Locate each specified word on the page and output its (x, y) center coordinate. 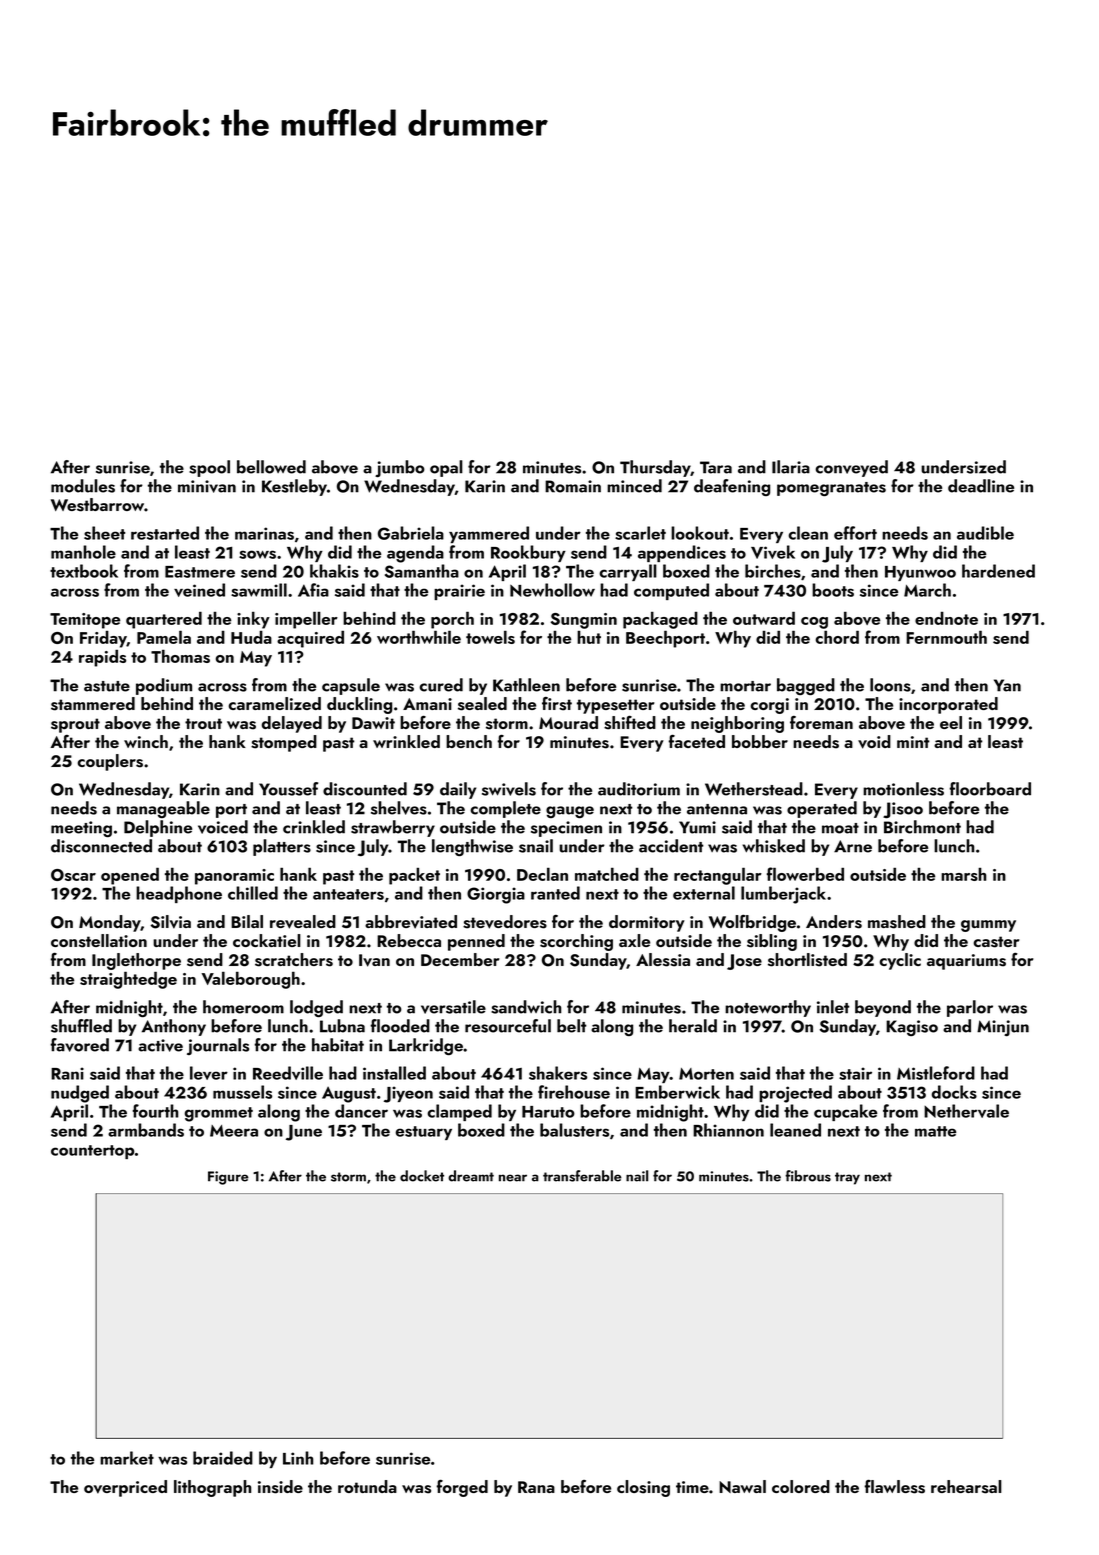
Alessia (663, 960)
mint (913, 742)
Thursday (655, 468)
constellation (99, 941)
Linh (298, 1458)
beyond (883, 1008)
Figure (228, 1178)
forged (462, 1488)
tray (847, 1178)
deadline (981, 486)
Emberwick (677, 1092)
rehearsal (966, 1487)
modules (83, 486)
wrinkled (406, 741)
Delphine (158, 828)
